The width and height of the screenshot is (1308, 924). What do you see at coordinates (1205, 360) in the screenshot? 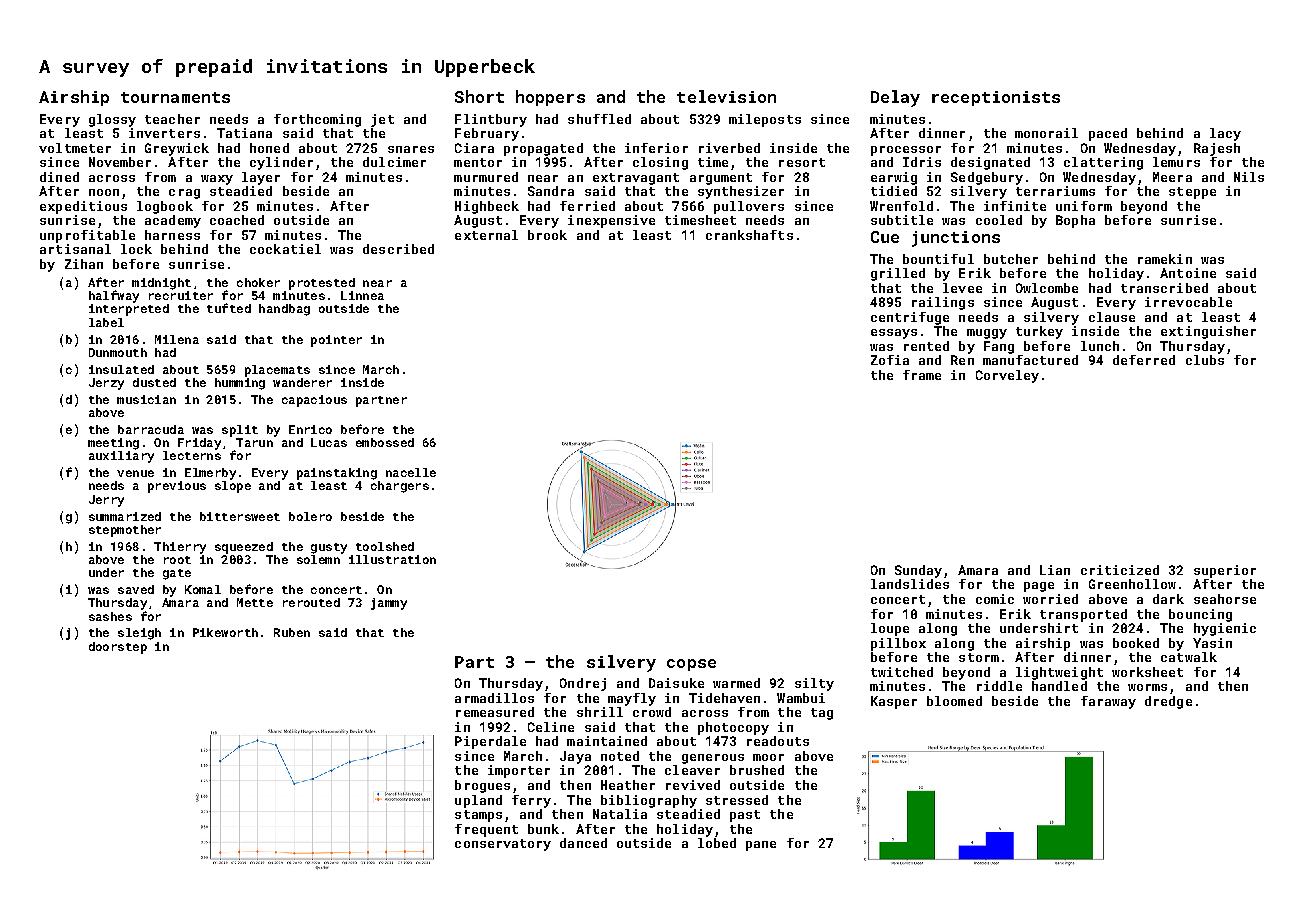
I see `clubs` at bounding box center [1205, 360].
